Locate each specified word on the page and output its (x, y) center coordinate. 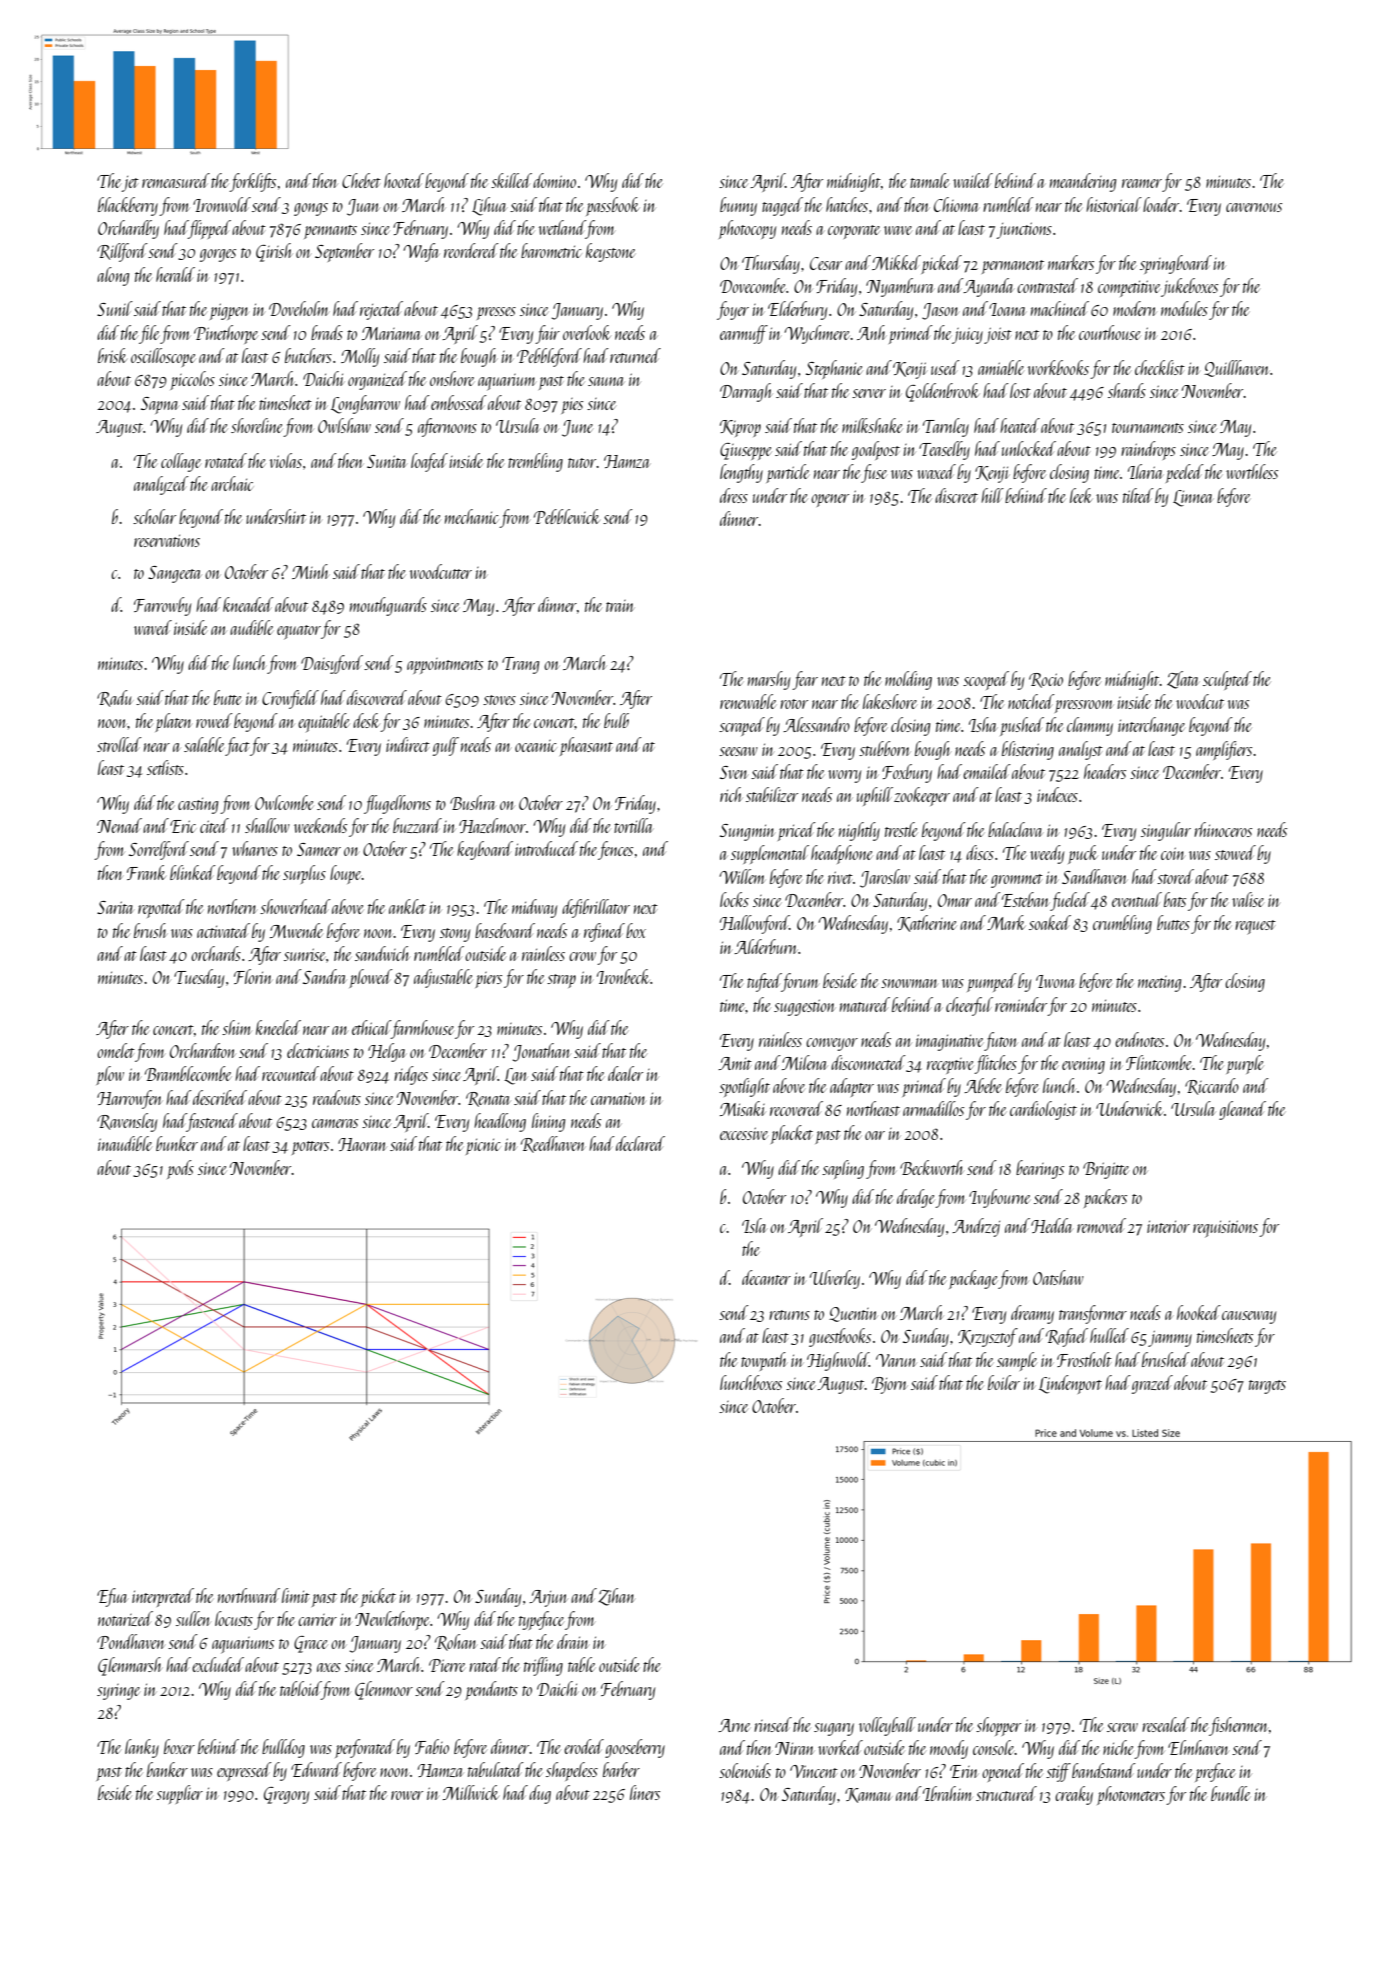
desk (366, 720)
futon (1001, 1041)
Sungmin (747, 832)
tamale (929, 180)
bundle (1230, 1793)
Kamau (868, 1795)
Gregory (286, 1795)
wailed (973, 180)
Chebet (361, 180)
